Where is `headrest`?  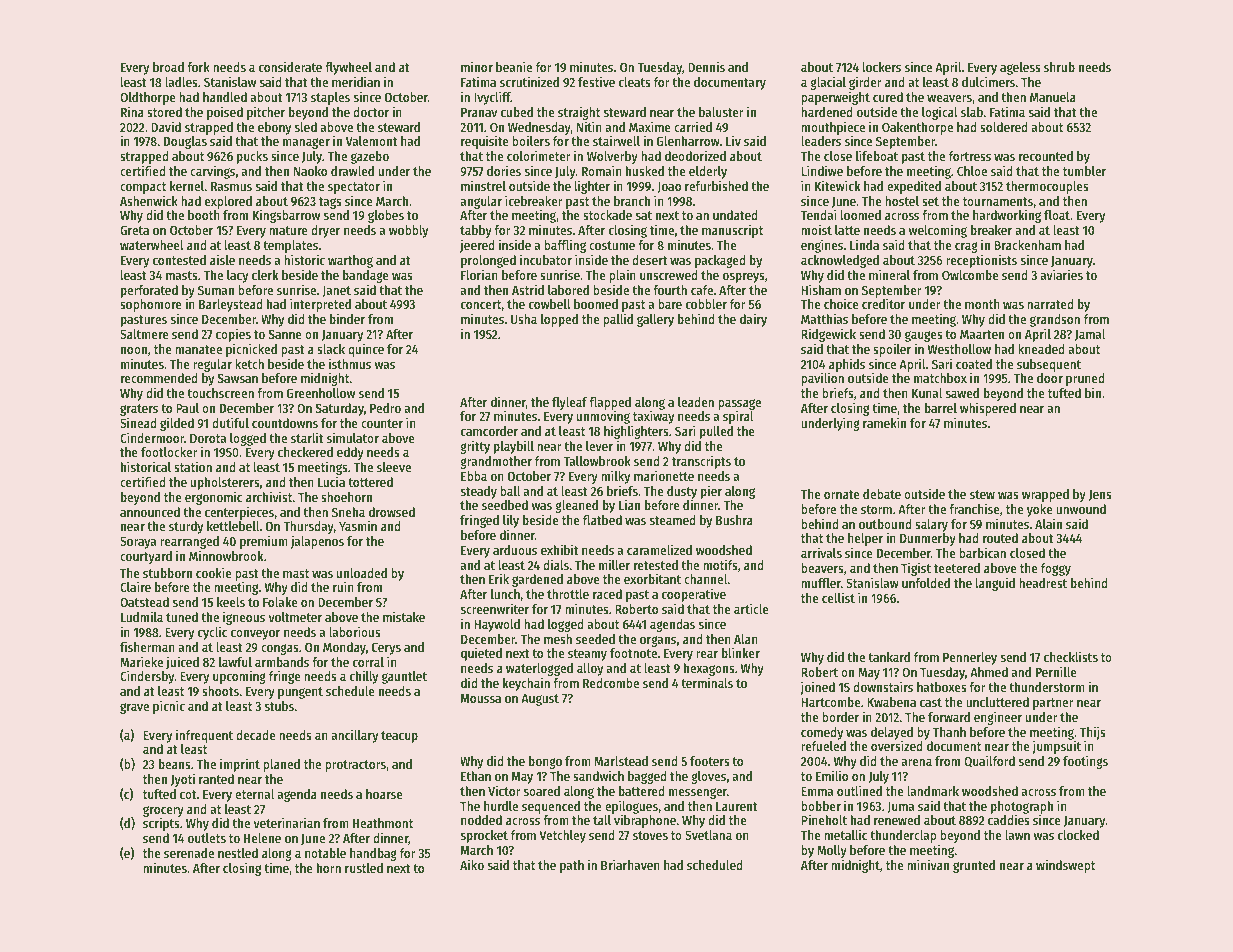 headrest is located at coordinates (1043, 583).
